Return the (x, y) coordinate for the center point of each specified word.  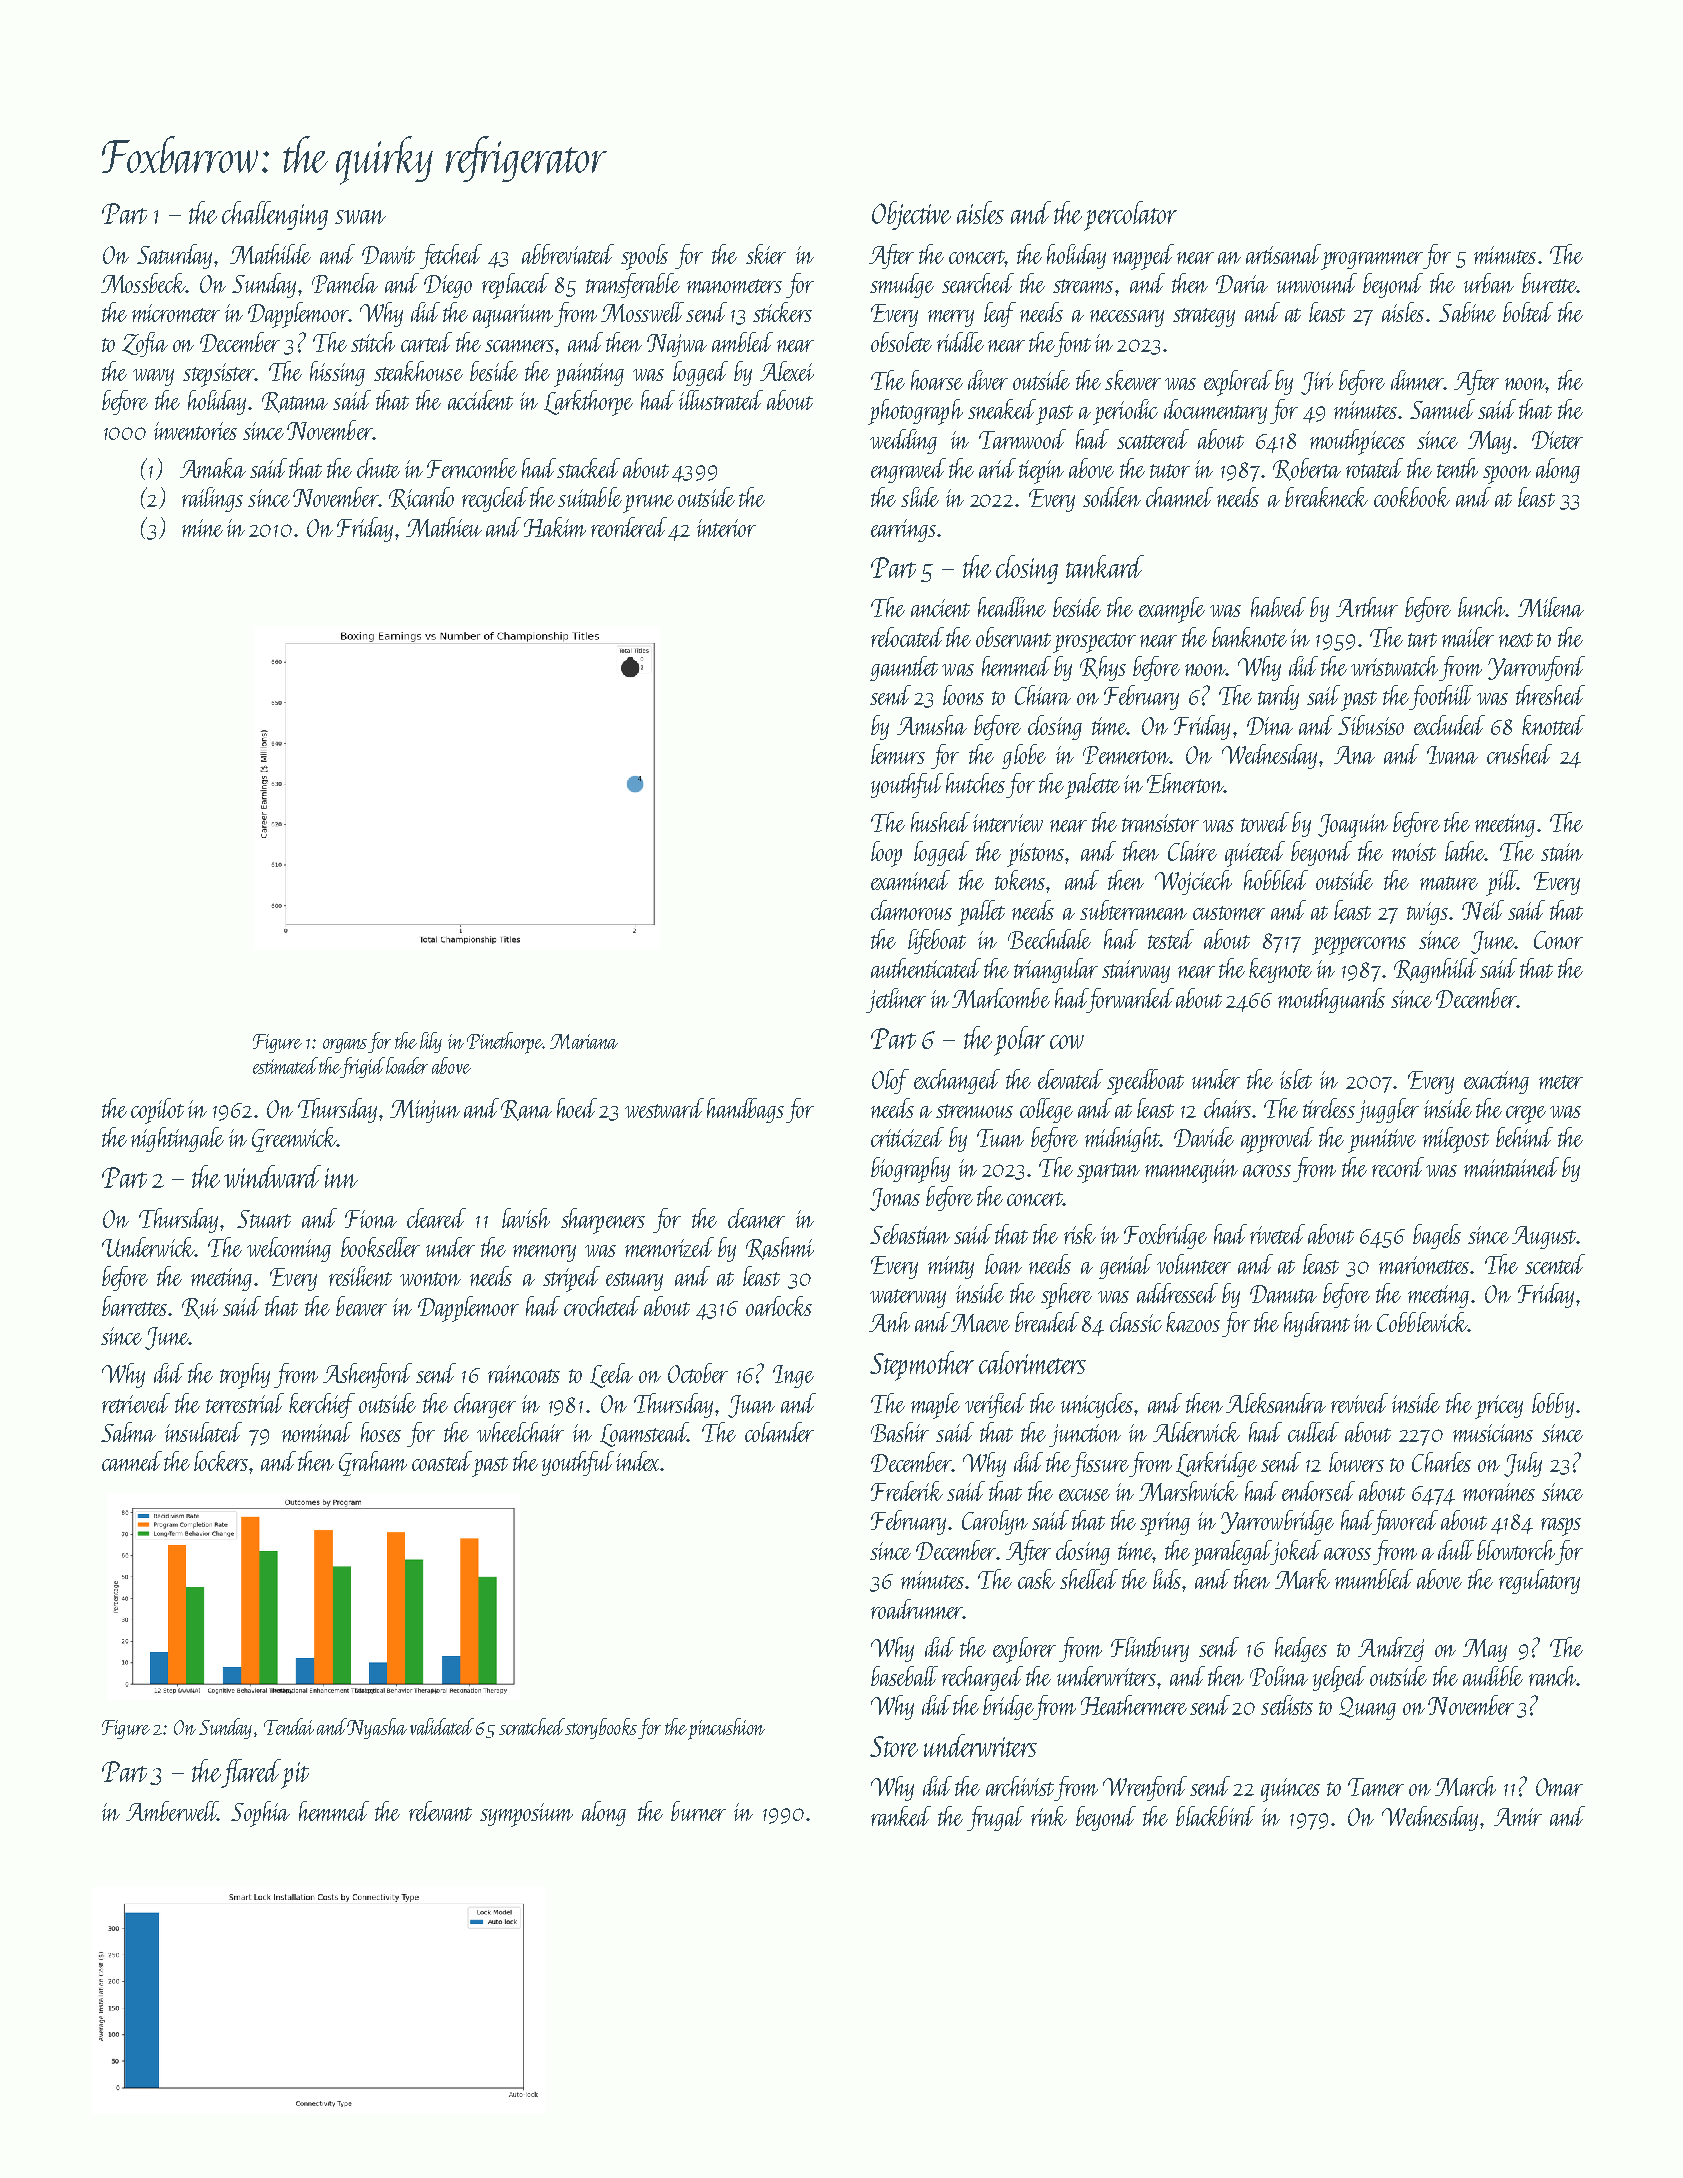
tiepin (1041, 472)
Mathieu (444, 527)
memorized (669, 1247)
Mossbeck (143, 283)
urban (1489, 283)
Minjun (425, 1111)
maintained (1511, 1167)
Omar (1559, 1787)
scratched (532, 1726)
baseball (904, 1676)
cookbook (1412, 497)
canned (132, 1461)
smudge (902, 285)
